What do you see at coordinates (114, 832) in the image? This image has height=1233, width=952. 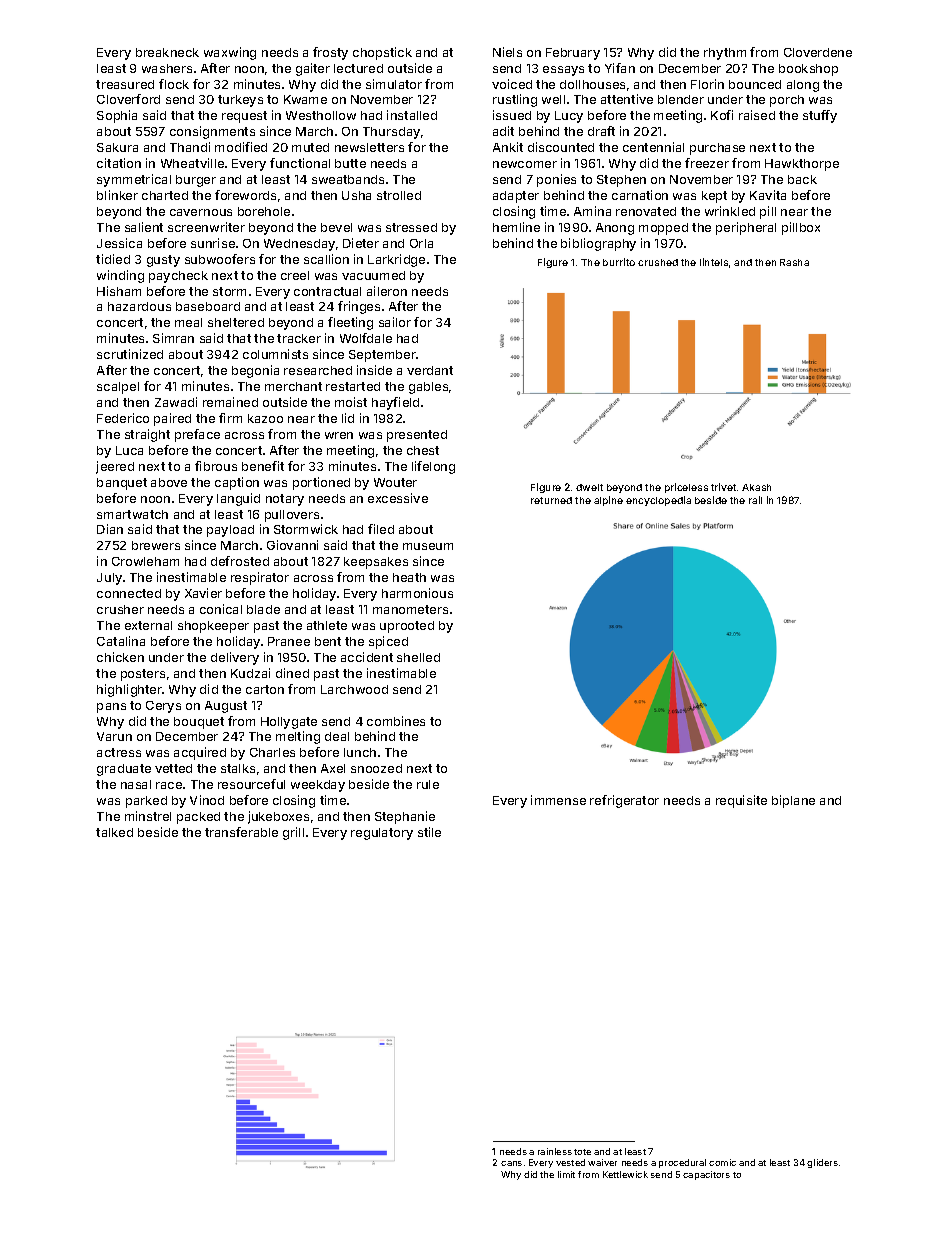 I see `talked` at bounding box center [114, 832].
